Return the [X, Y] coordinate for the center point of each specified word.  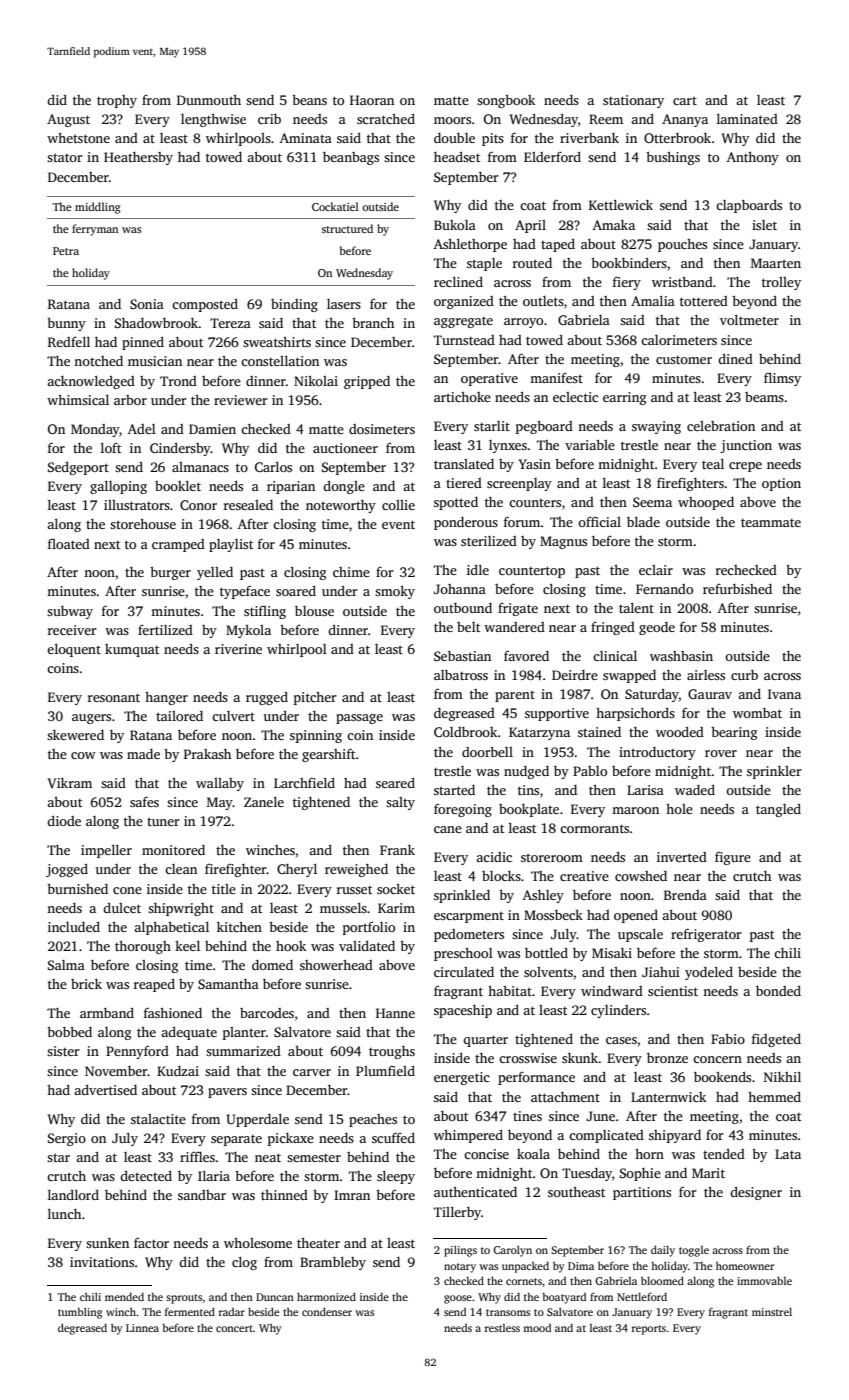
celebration [721, 426]
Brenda [685, 895]
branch [373, 323]
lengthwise [213, 120]
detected [146, 1175]
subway [70, 612]
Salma [66, 965]
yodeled [709, 973]
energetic [462, 1078]
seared [395, 782]
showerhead [336, 965]
